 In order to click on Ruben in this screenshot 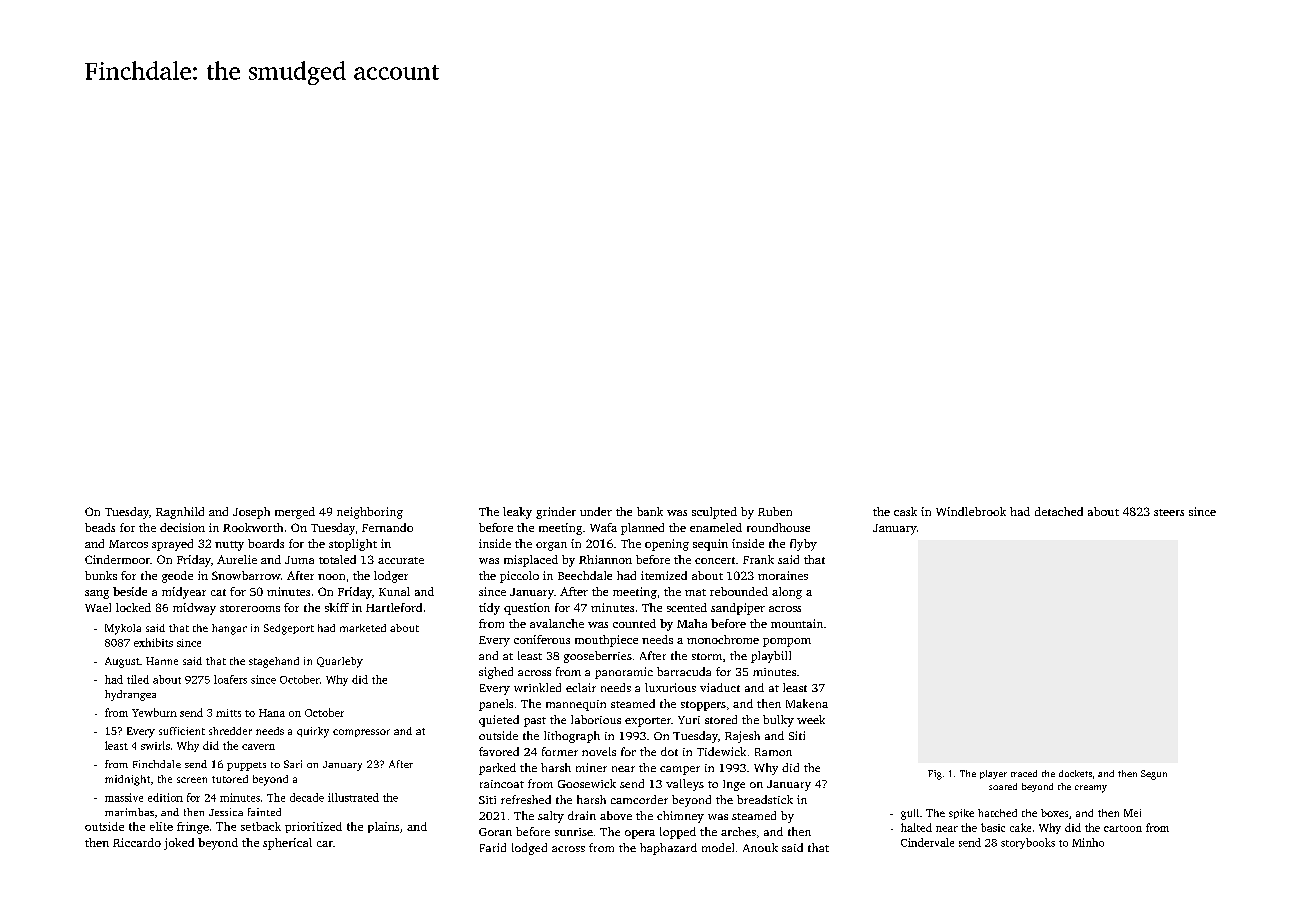, I will do `click(775, 511)`.
